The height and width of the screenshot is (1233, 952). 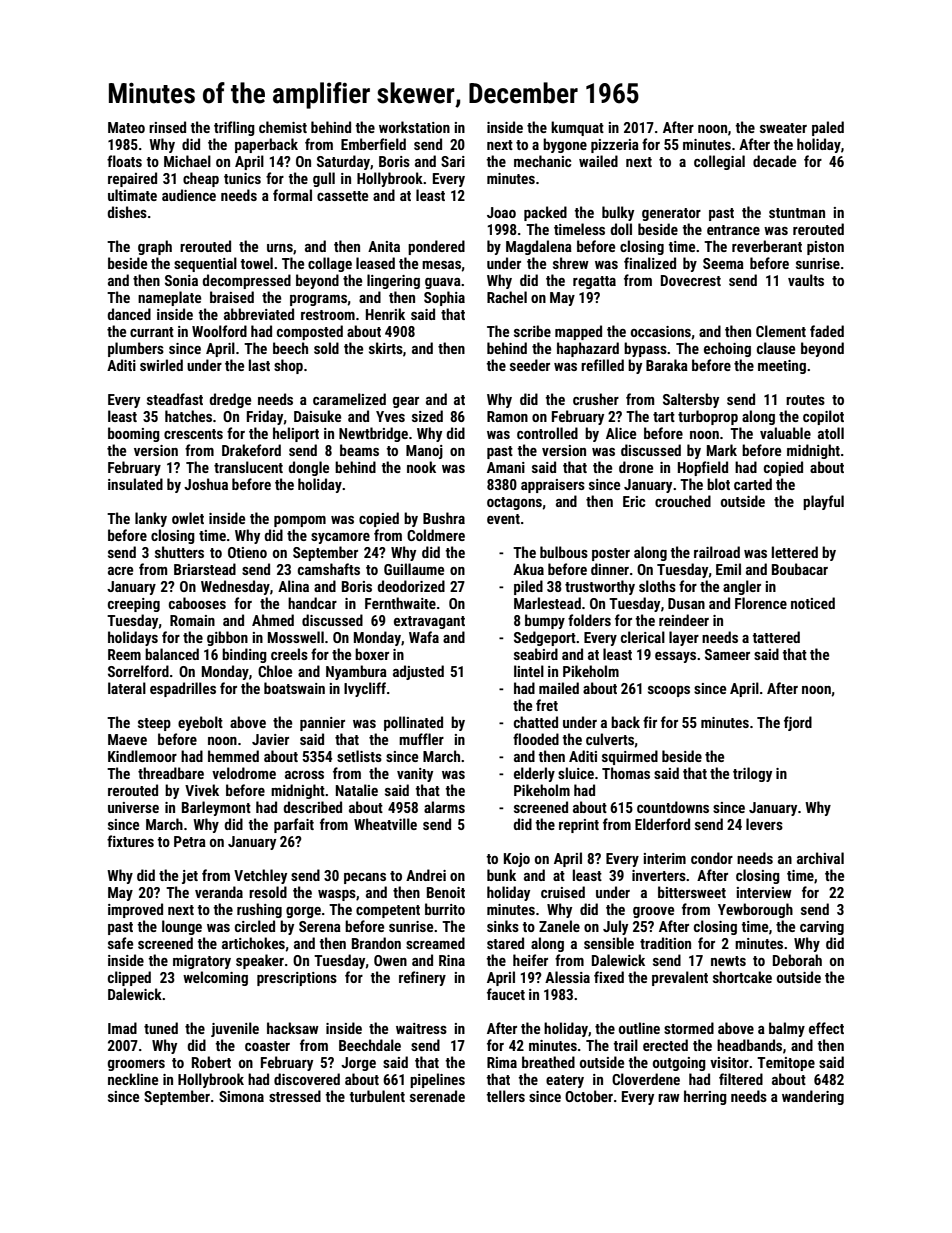 I want to click on stared, so click(x=505, y=943).
